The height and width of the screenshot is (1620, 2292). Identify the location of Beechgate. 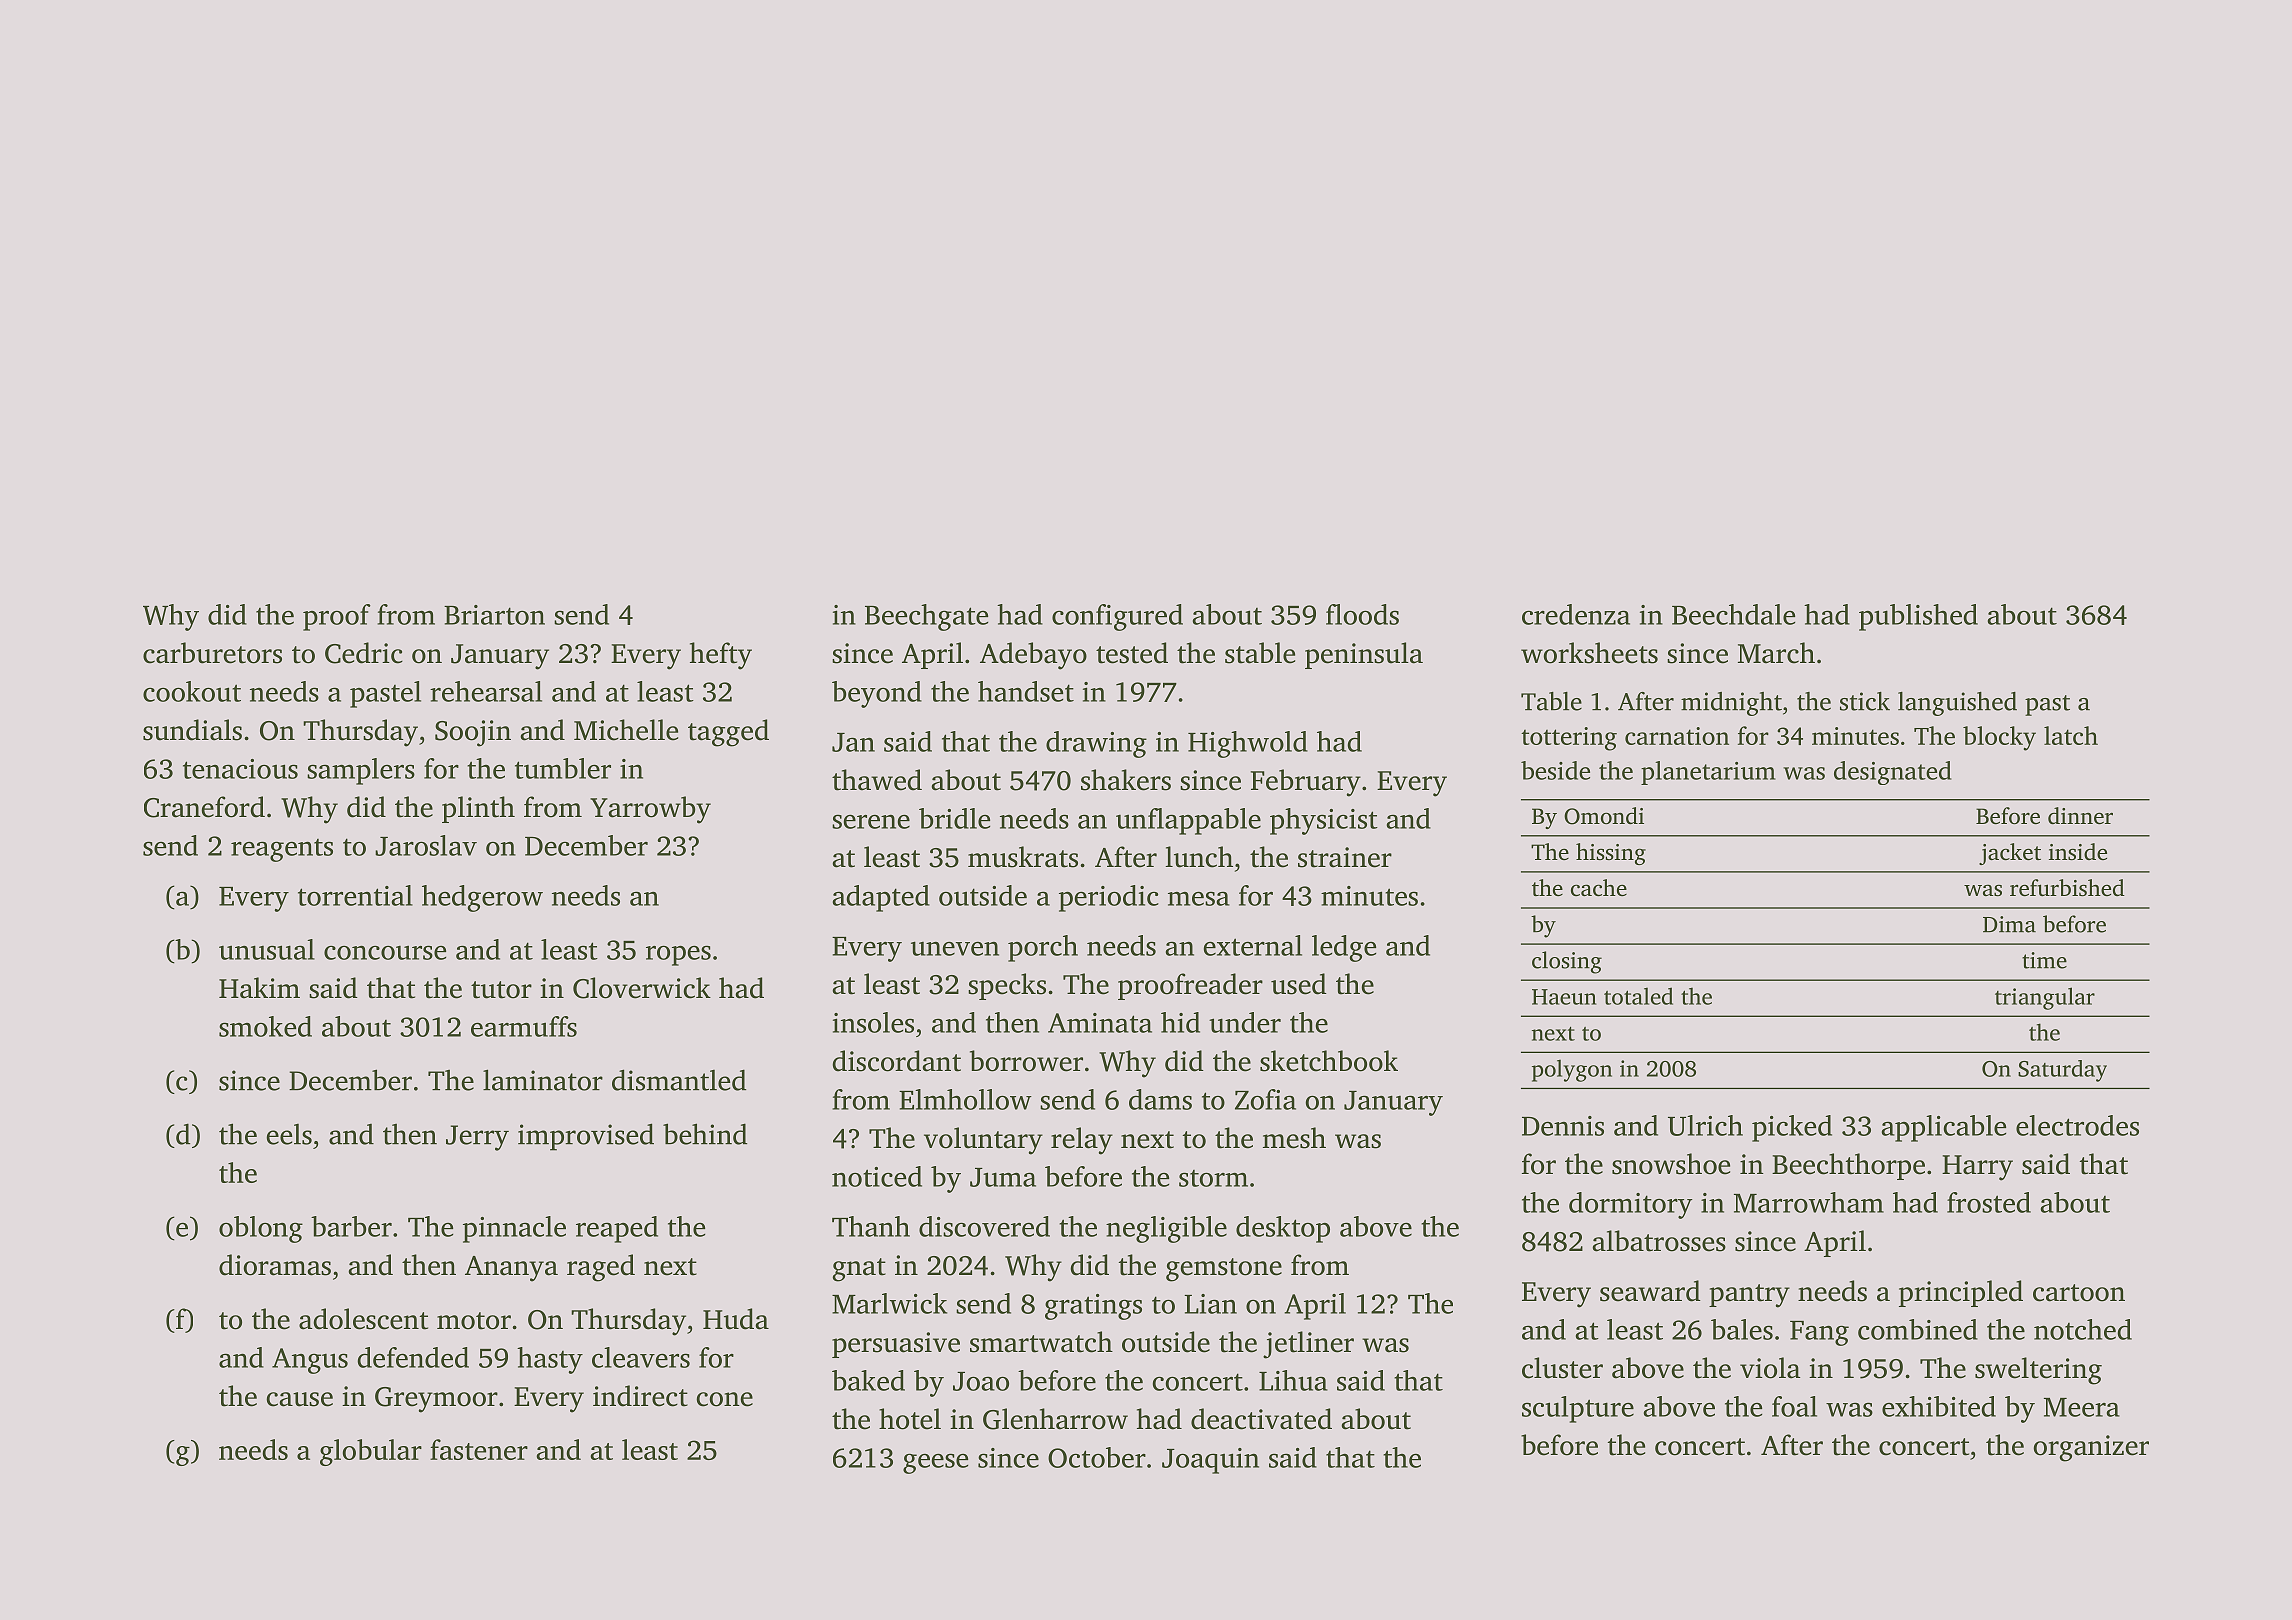
(926, 617).
